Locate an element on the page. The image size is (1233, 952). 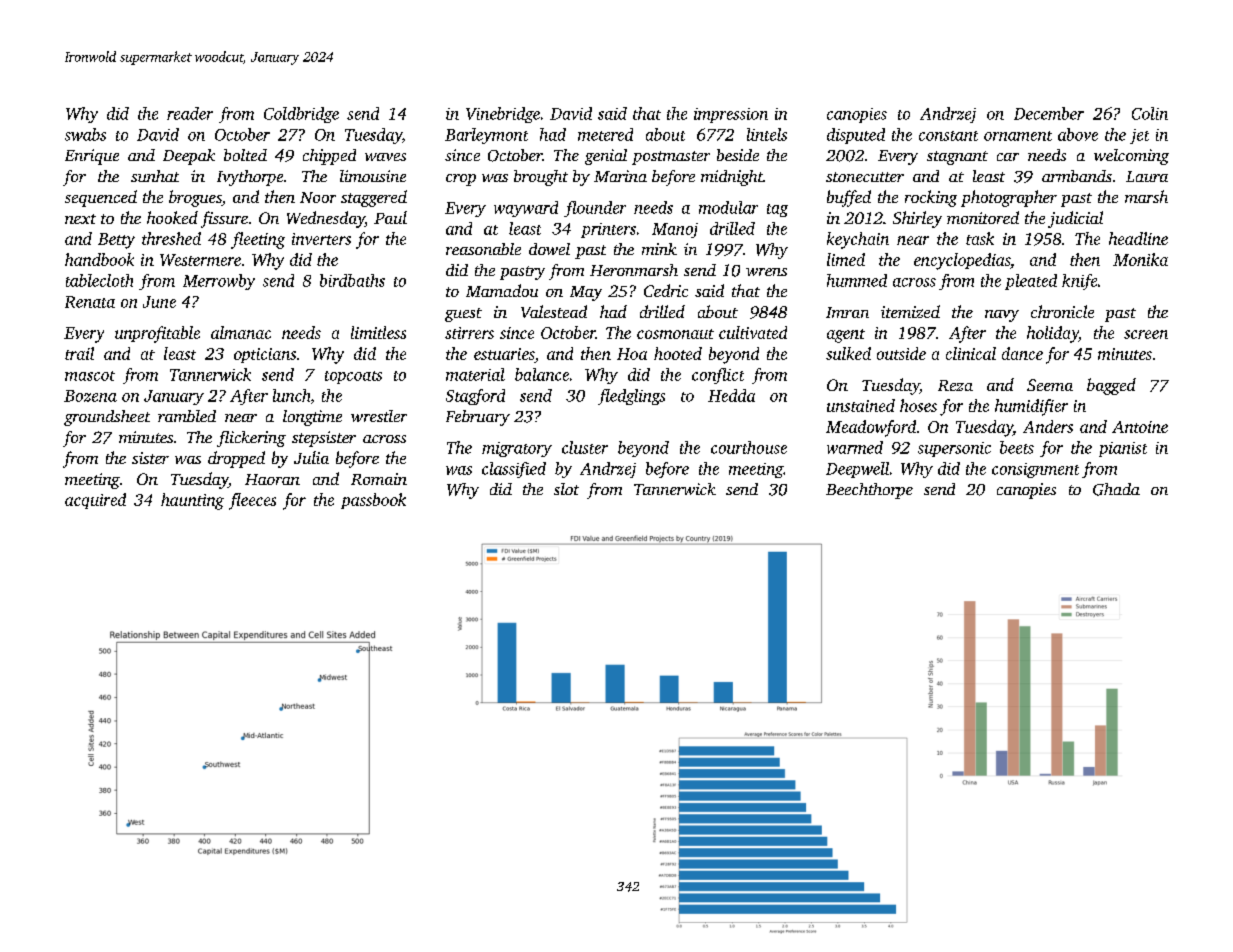
buffed is located at coordinates (849, 198).
